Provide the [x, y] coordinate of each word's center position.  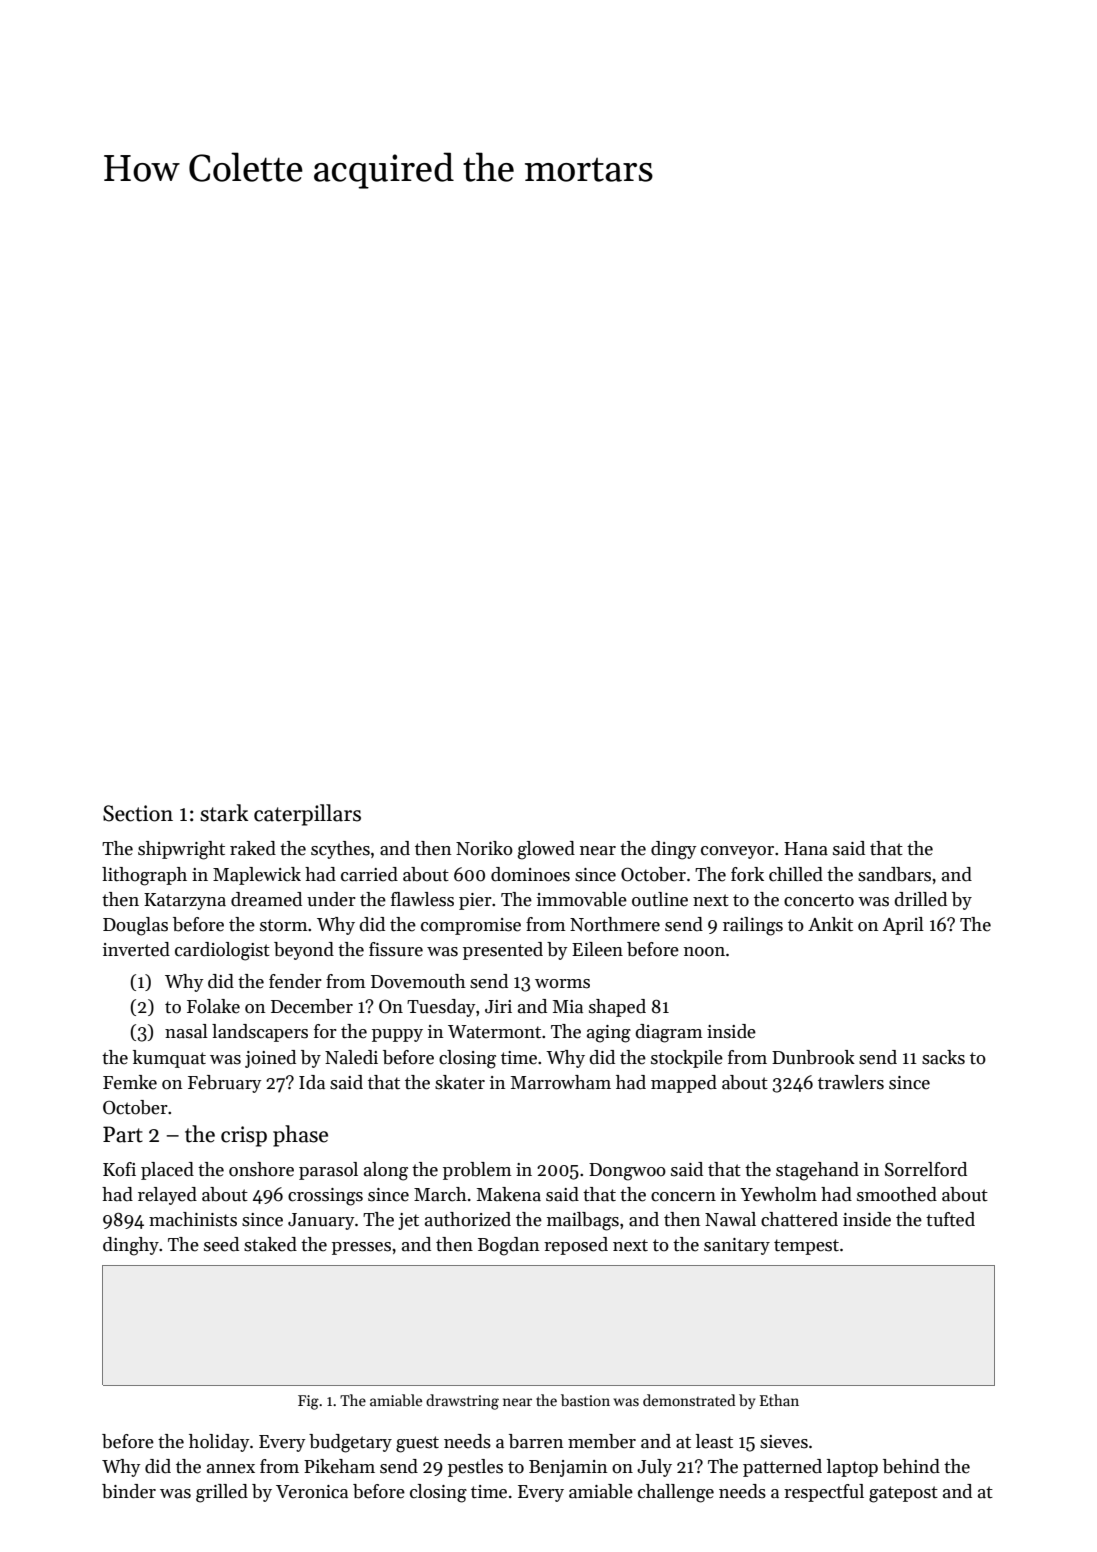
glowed [546, 850]
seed [221, 1244]
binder [129, 1491]
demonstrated [689, 1400]
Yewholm [778, 1194]
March [440, 1194]
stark [224, 813]
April [903, 926]
